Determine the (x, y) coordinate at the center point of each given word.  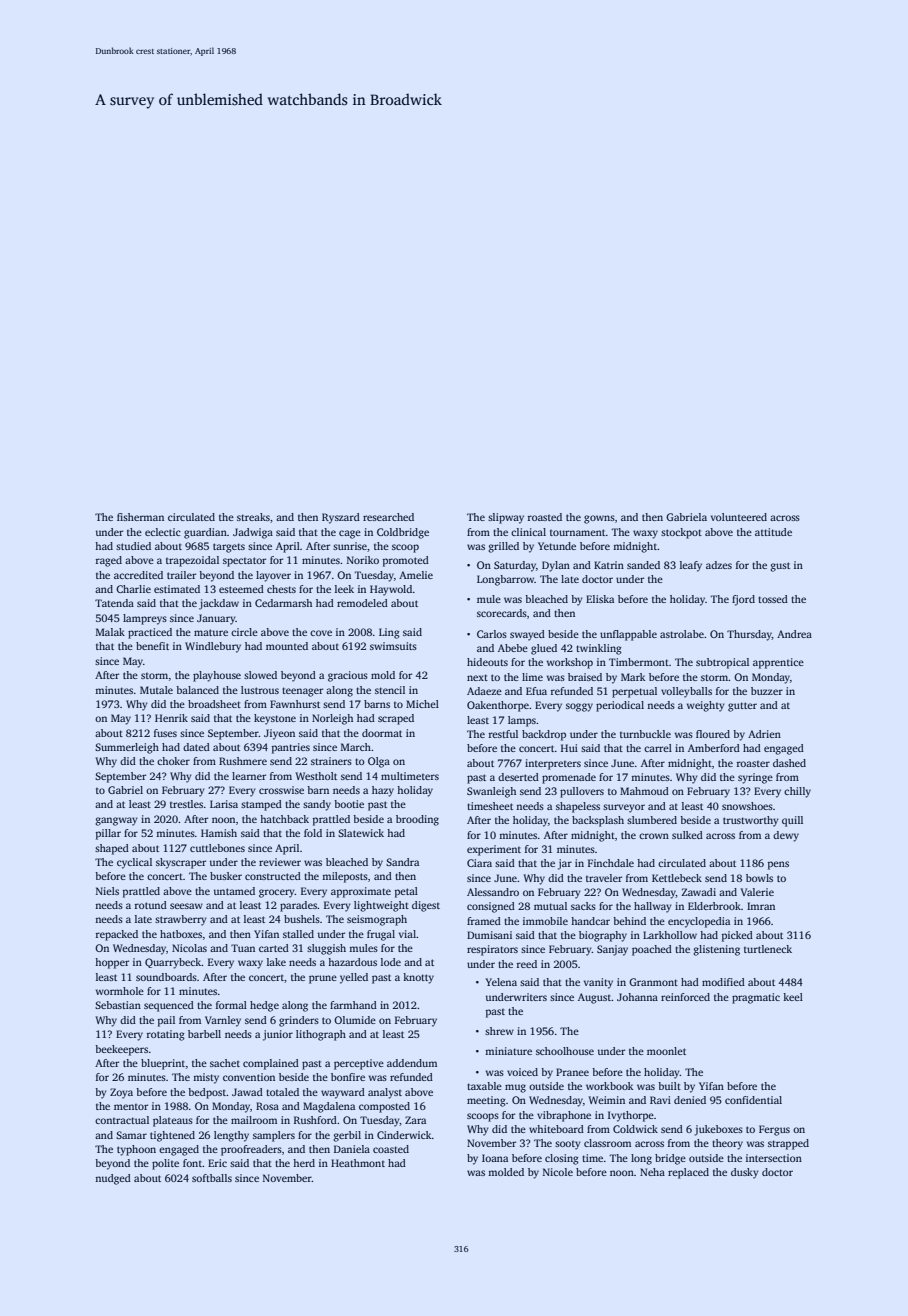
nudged (113, 1179)
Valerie (757, 892)
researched (388, 517)
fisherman (140, 517)
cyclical (134, 863)
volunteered (739, 517)
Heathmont (358, 1163)
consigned (491, 907)
